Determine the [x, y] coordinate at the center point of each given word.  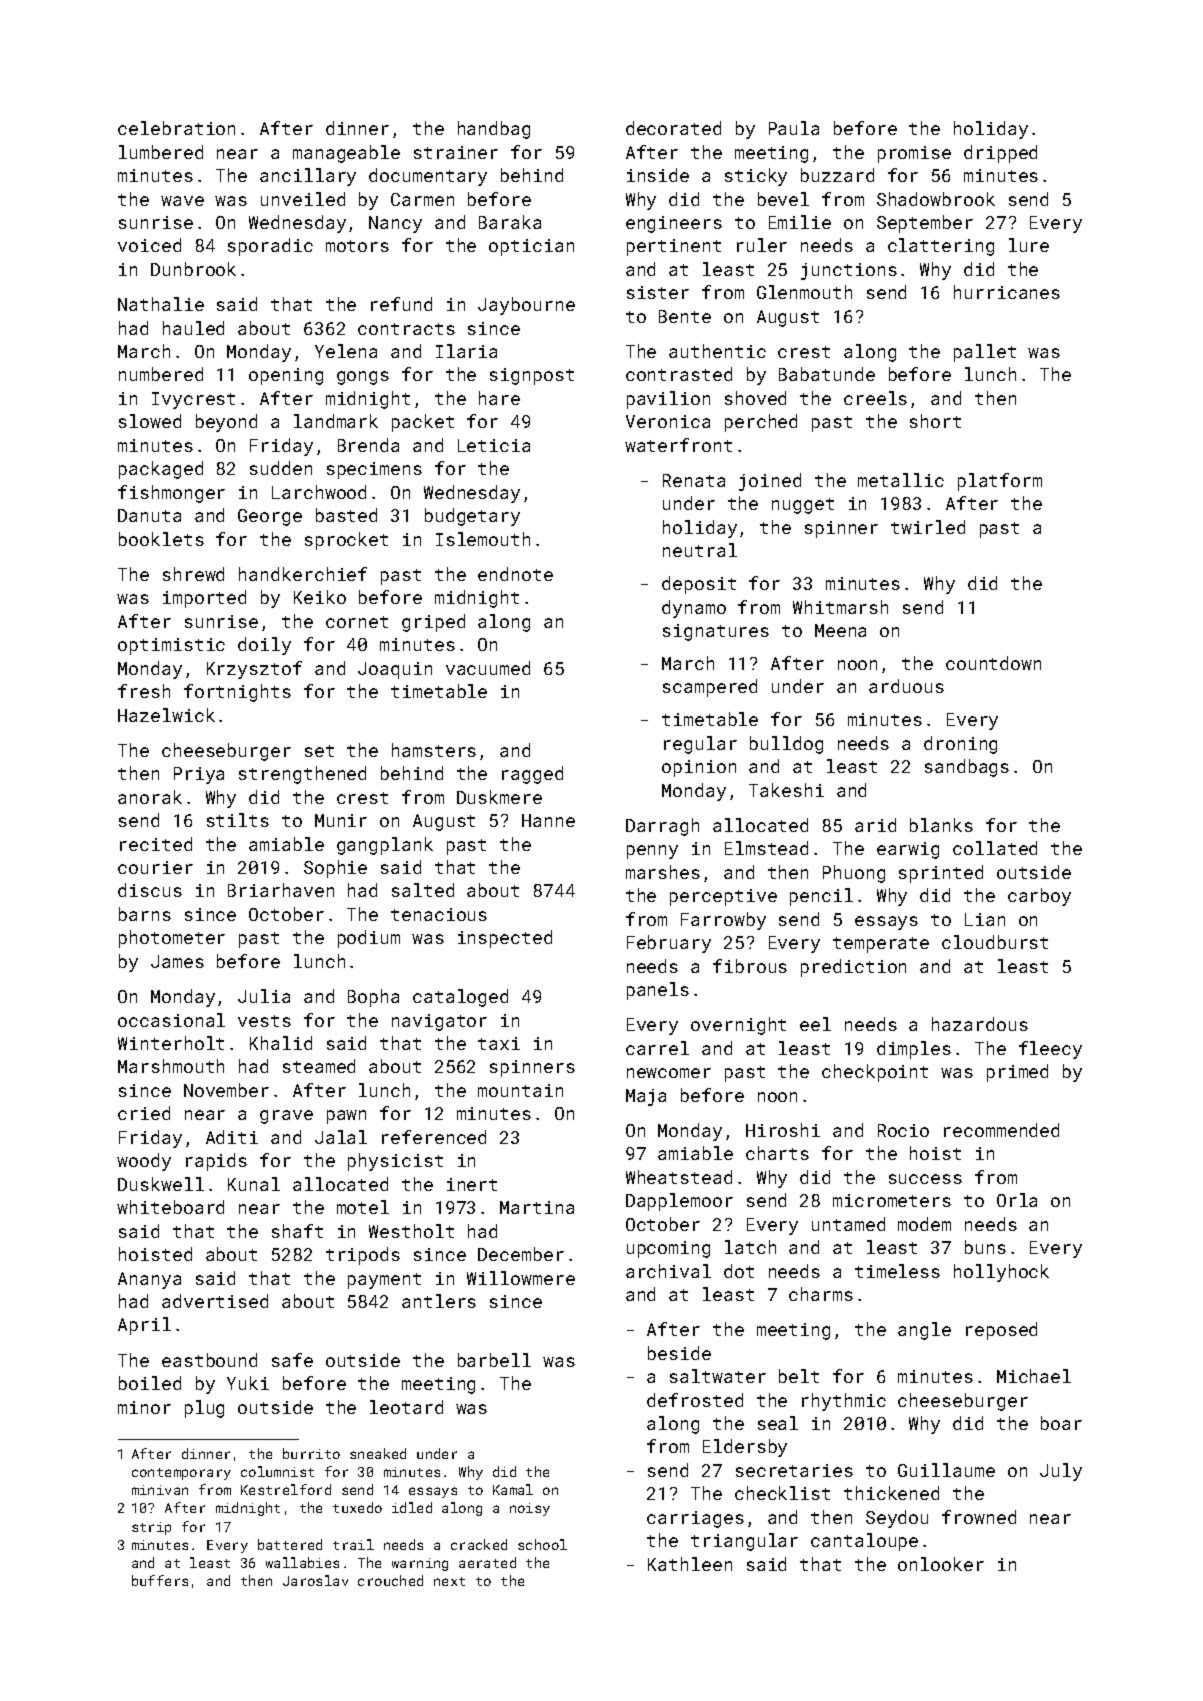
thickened [891, 1493]
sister [658, 292]
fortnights [237, 693]
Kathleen [690, 1564]
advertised [215, 1301]
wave [182, 201]
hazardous [980, 1024]
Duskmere [499, 797]
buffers [160, 1580]
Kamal [513, 1489]
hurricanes [1007, 292]
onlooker [941, 1564]
